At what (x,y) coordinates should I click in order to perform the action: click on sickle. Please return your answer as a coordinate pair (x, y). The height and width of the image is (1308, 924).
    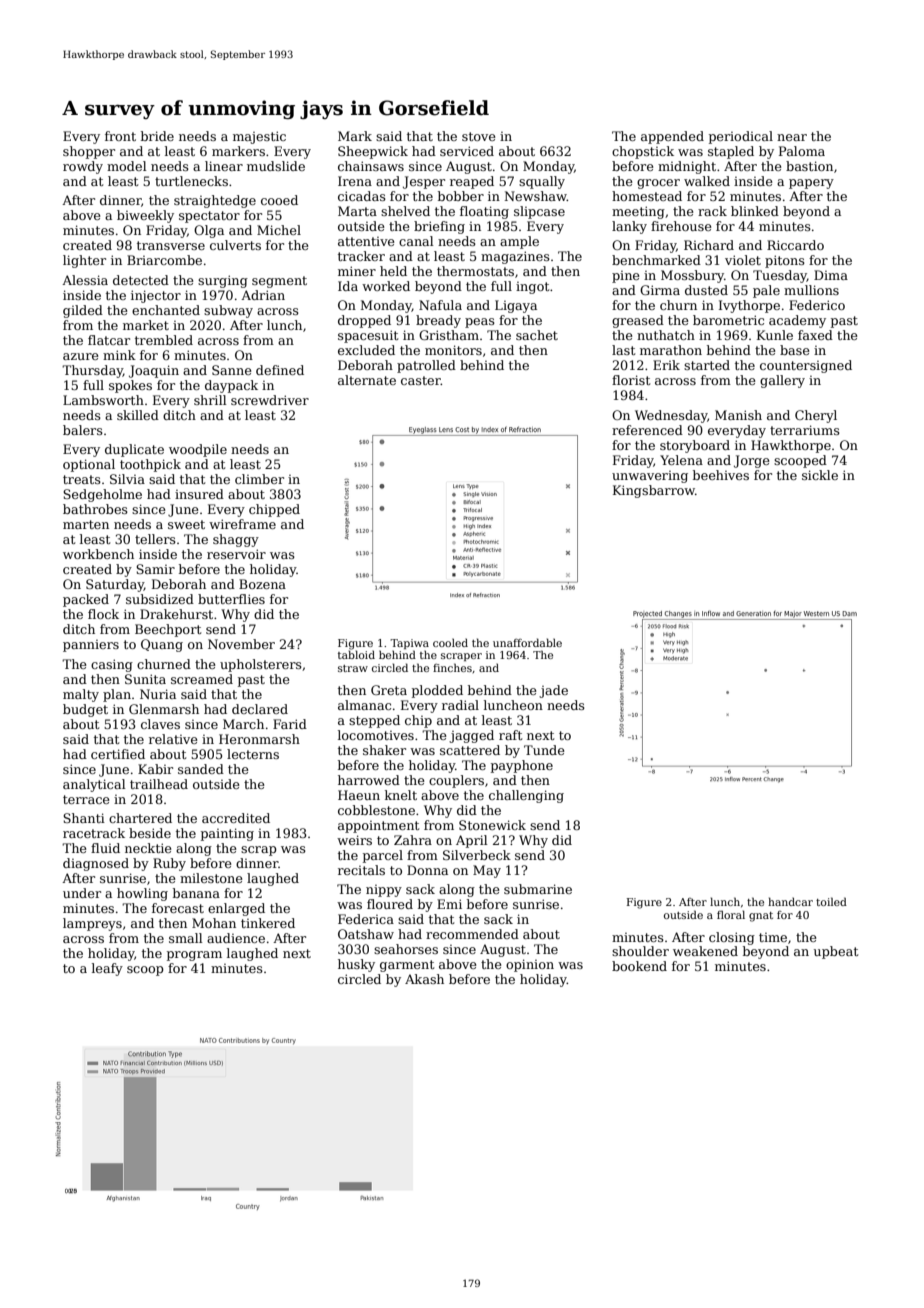
    Looking at the image, I should click on (820, 475).
